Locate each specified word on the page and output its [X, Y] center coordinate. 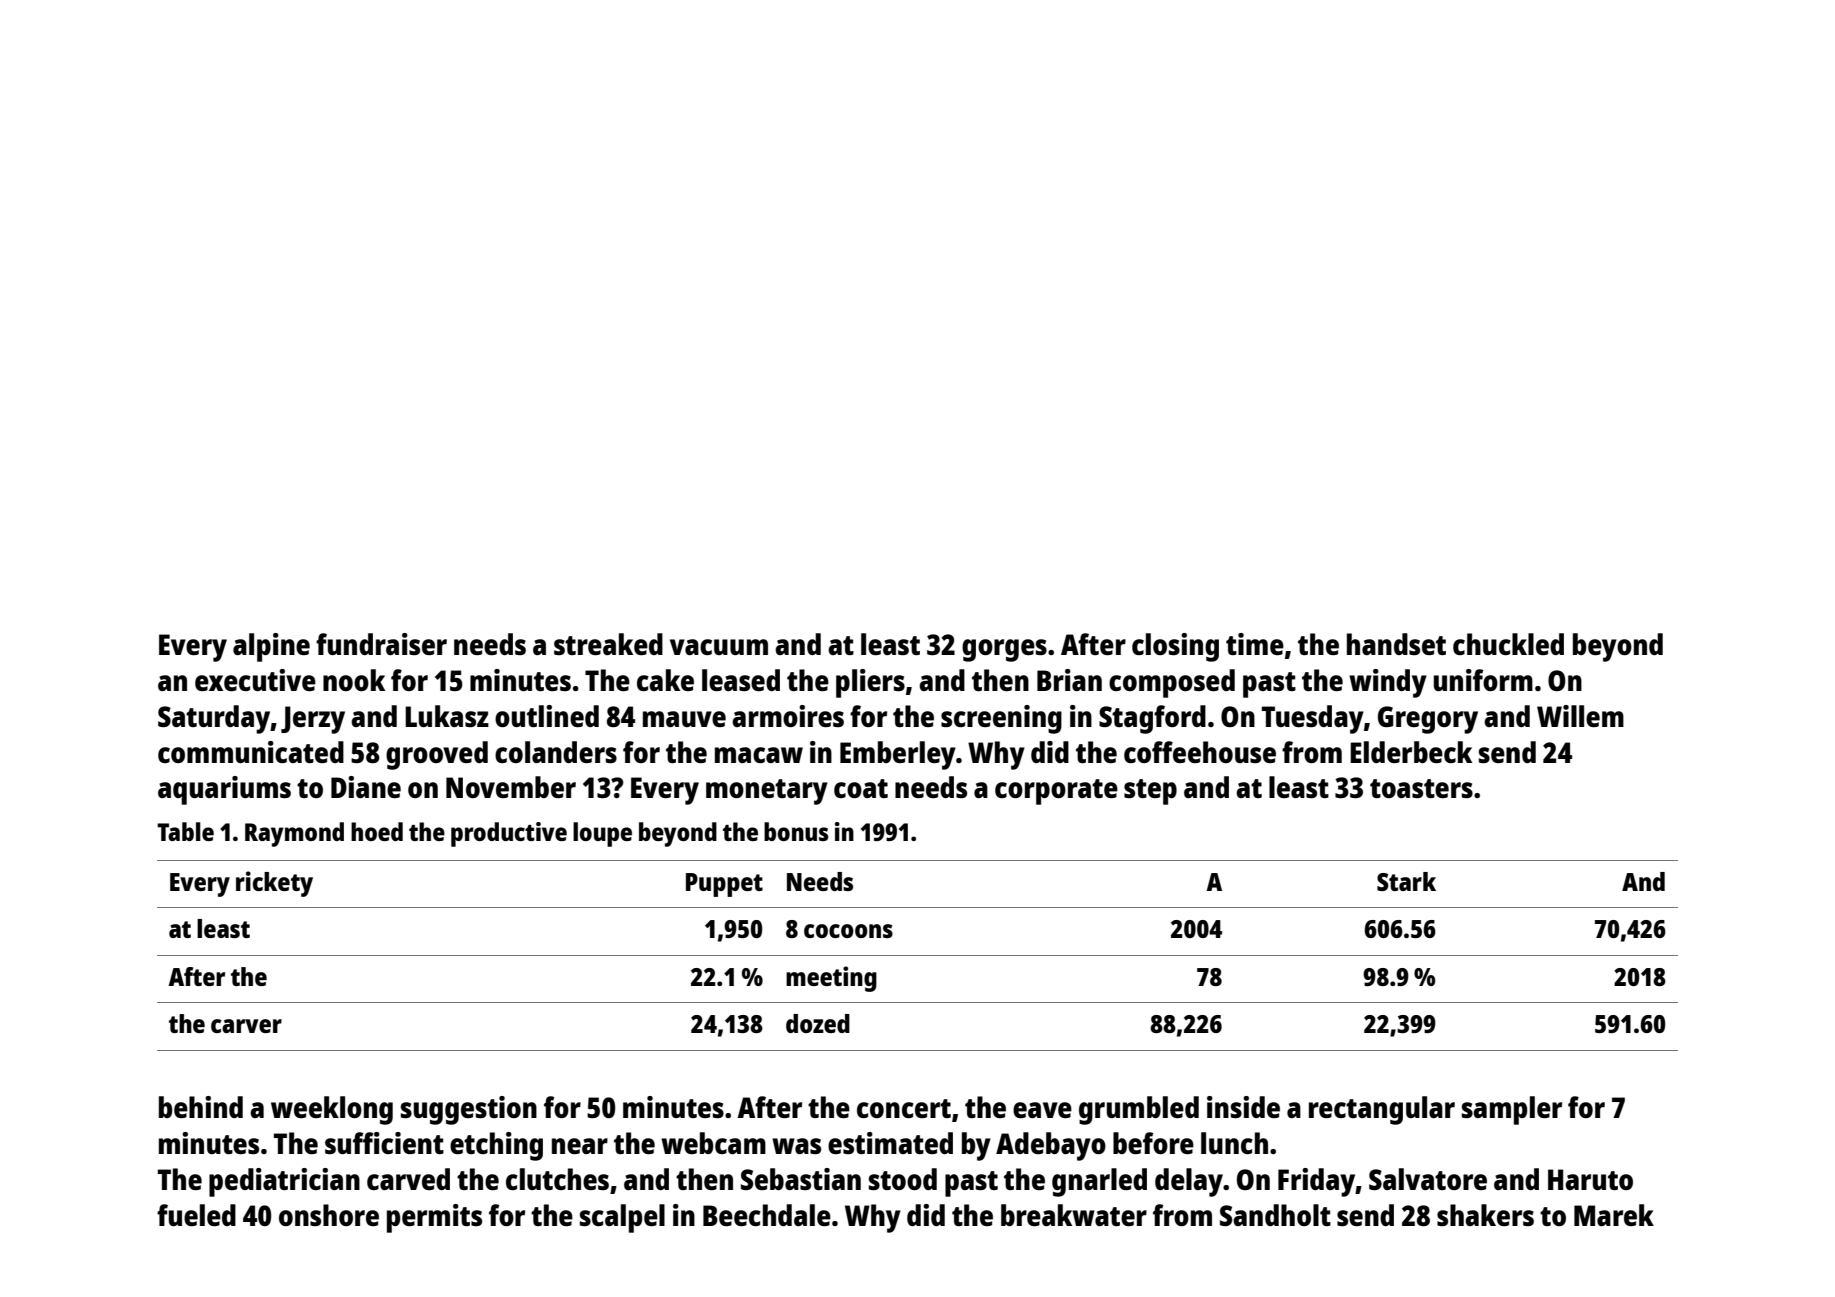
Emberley [898, 755]
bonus [796, 831]
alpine [271, 647]
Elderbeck [1411, 752]
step [1150, 792]
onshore [329, 1215]
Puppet [724, 885]
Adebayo [1051, 1146]
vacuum [719, 647]
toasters [1421, 788]
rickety [274, 884]
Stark [1406, 881]
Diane [366, 787]
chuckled [1508, 644]
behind [201, 1107]
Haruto [1590, 1179]
